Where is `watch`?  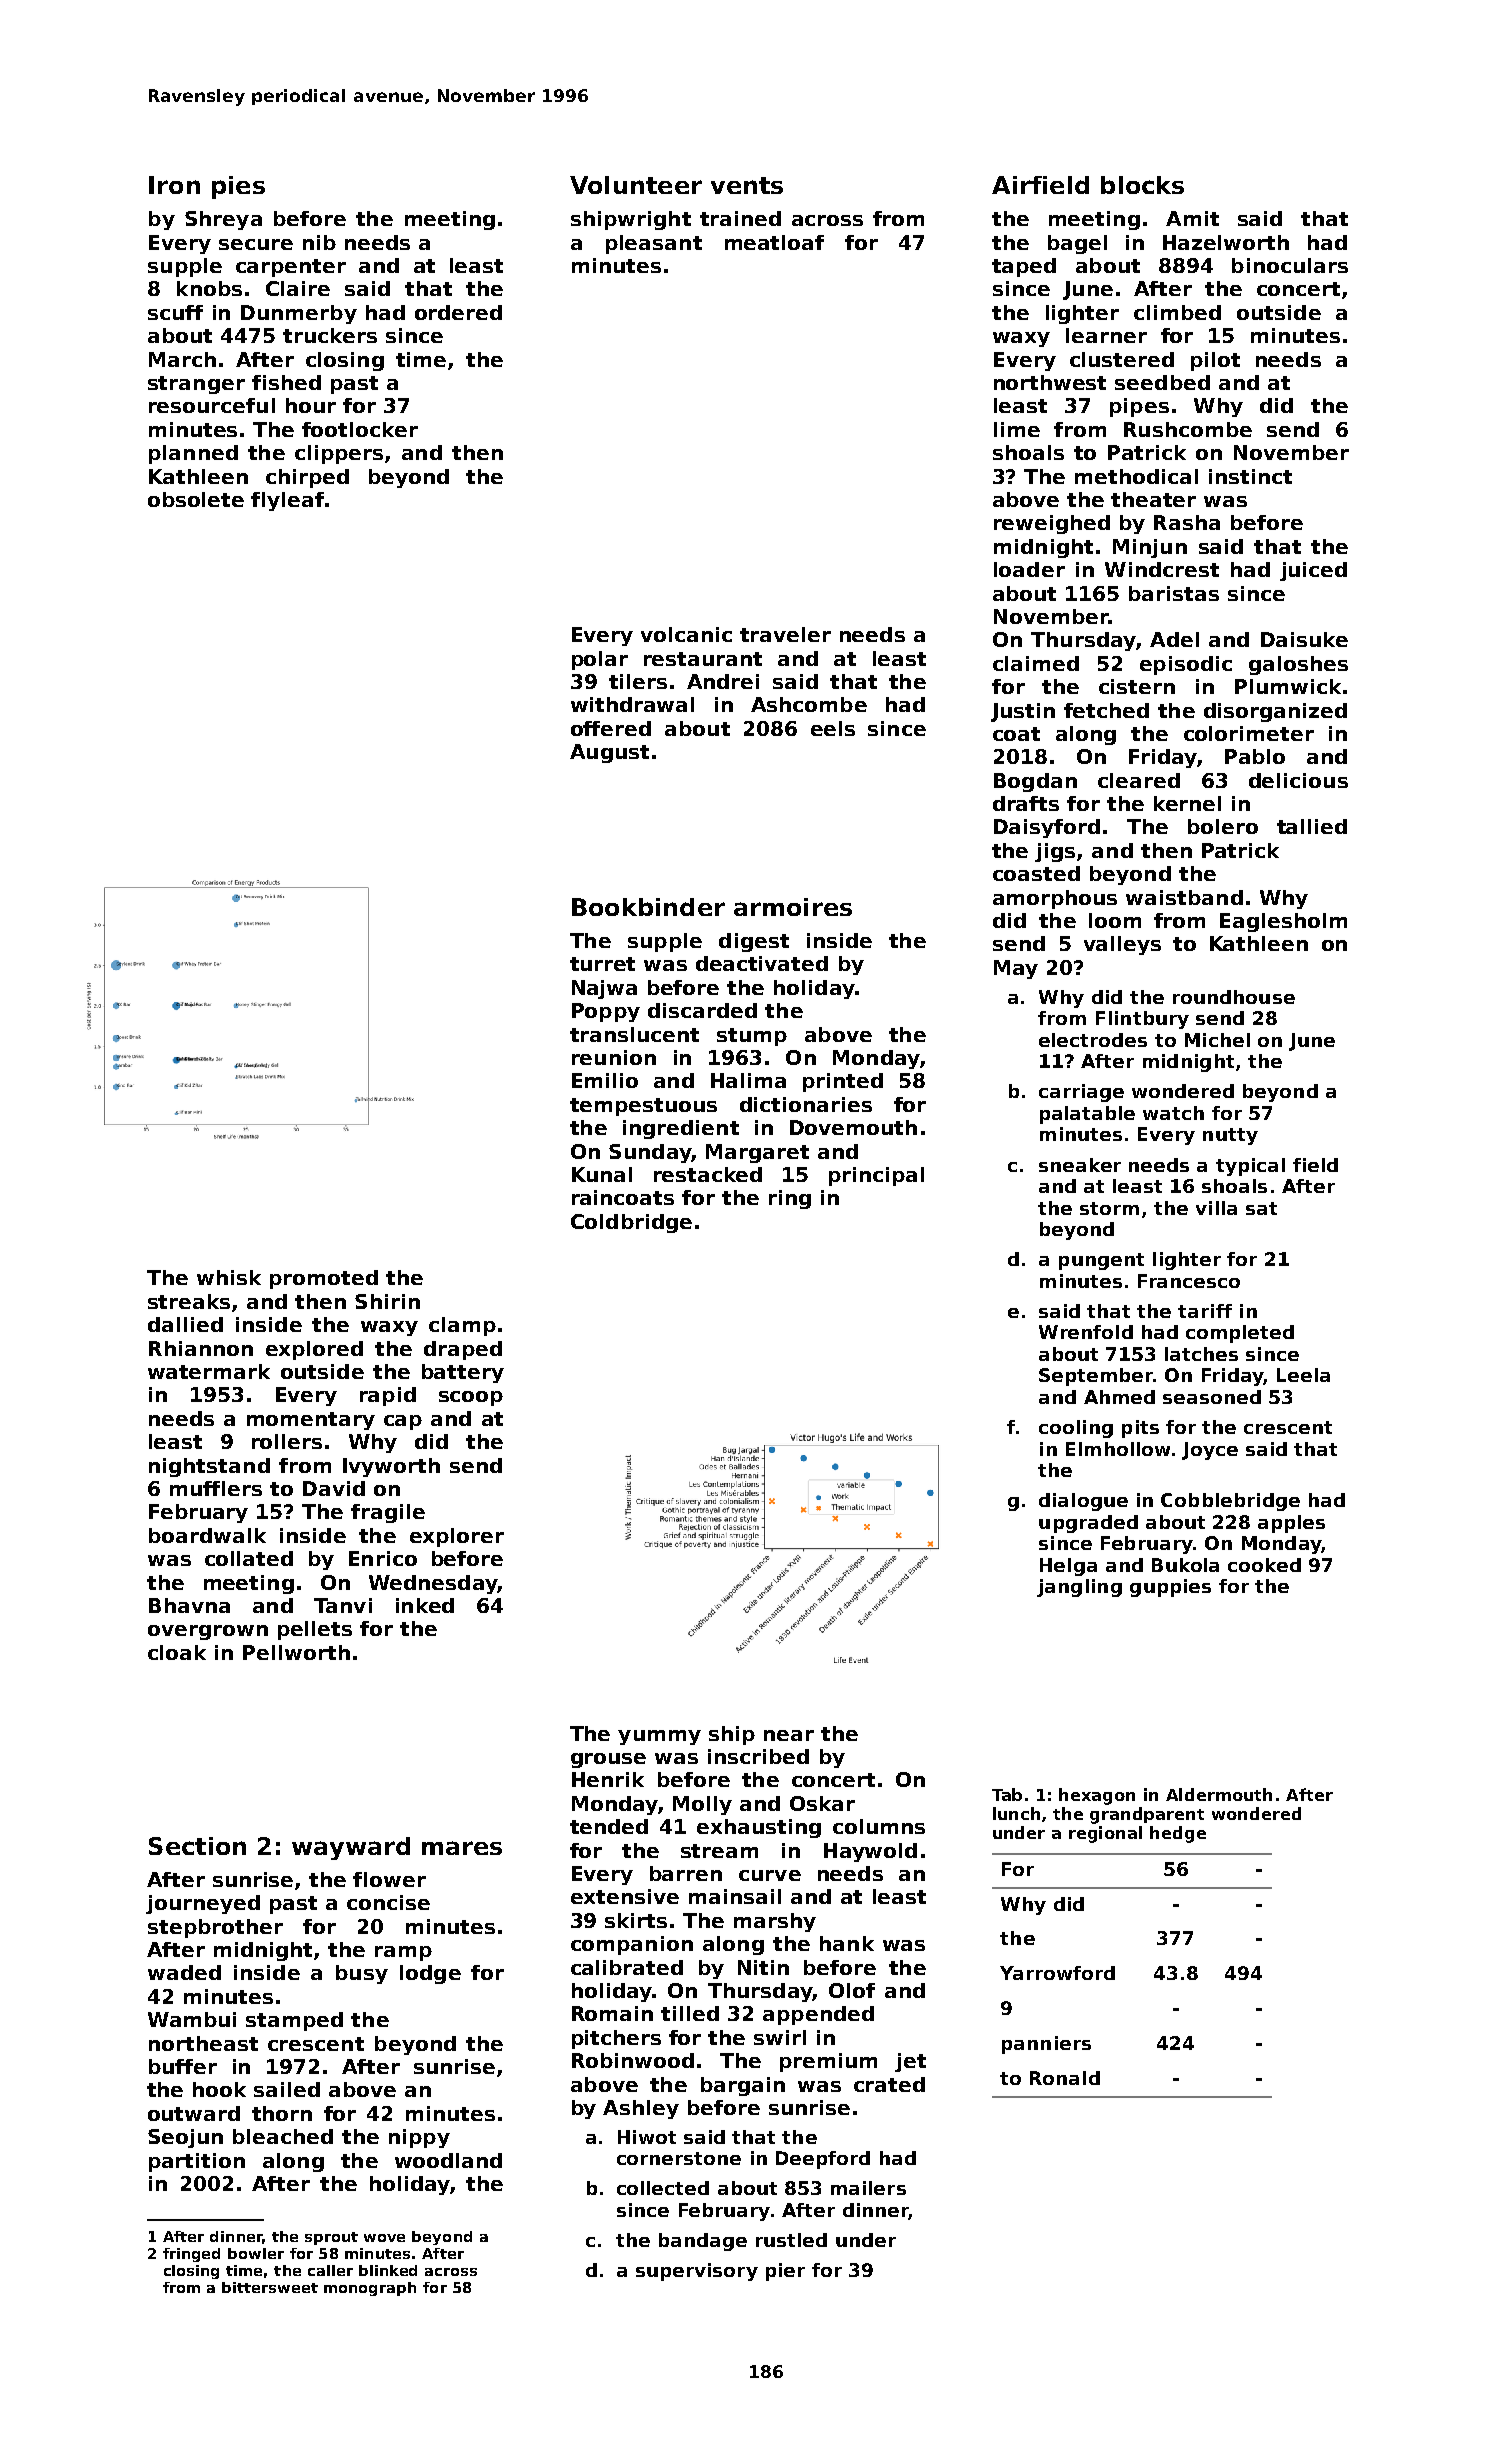
watch is located at coordinates (1173, 1113).
